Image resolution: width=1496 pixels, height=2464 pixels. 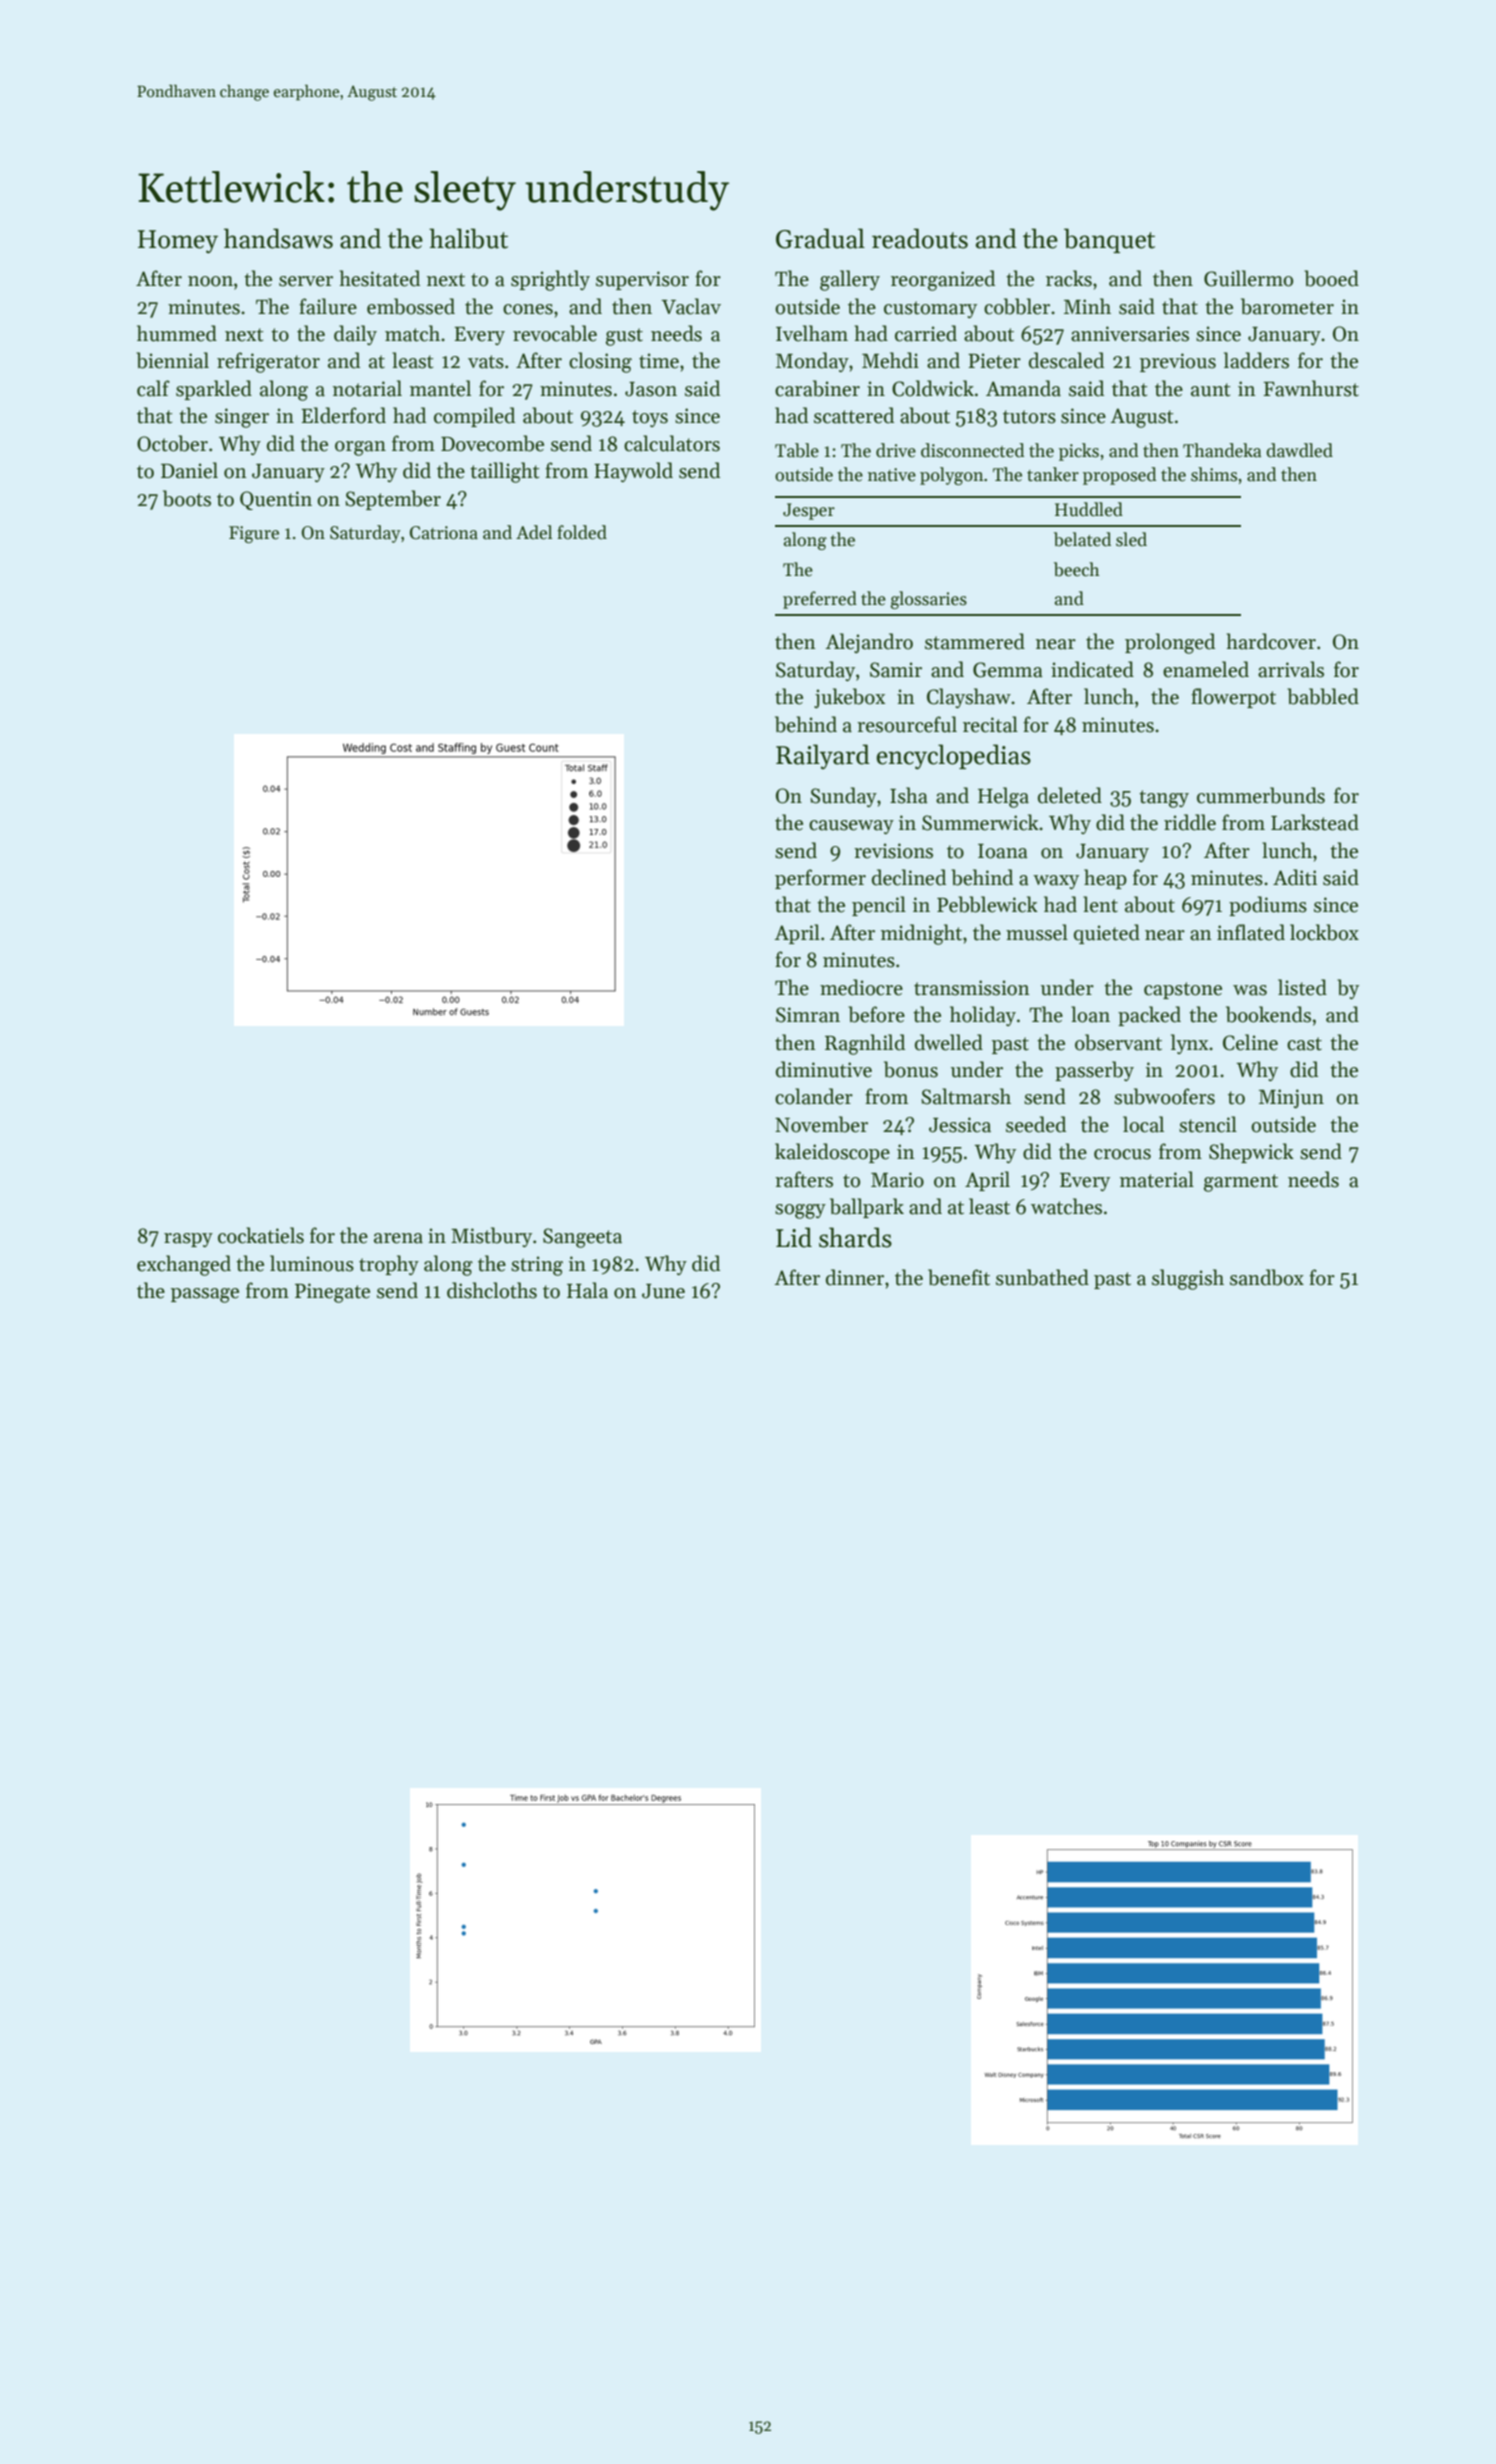 I want to click on jukebox, so click(x=849, y=698).
